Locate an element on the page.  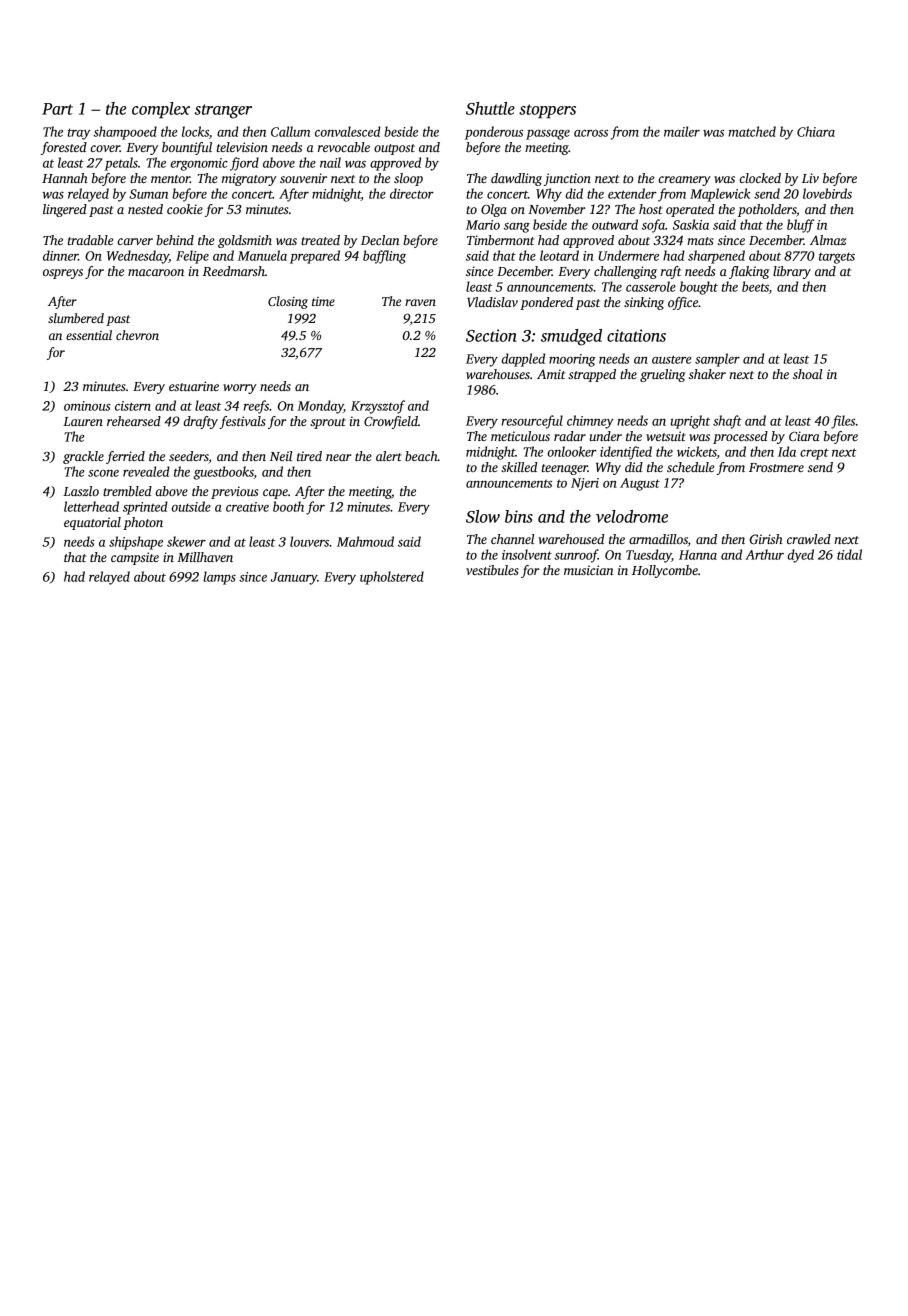
Olga is located at coordinates (494, 210).
